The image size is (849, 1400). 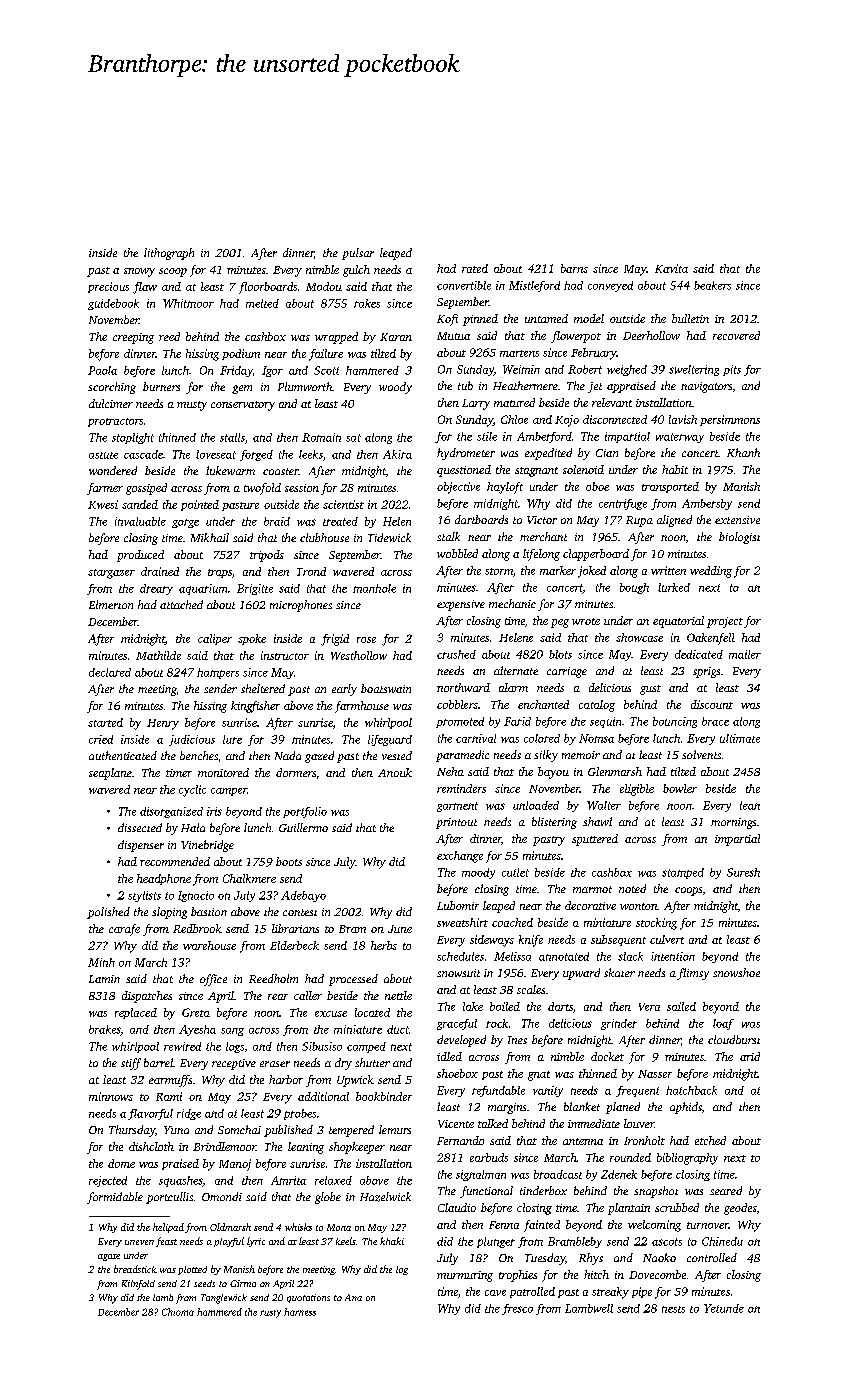 What do you see at coordinates (280, 471) in the document?
I see `coaster` at bounding box center [280, 471].
